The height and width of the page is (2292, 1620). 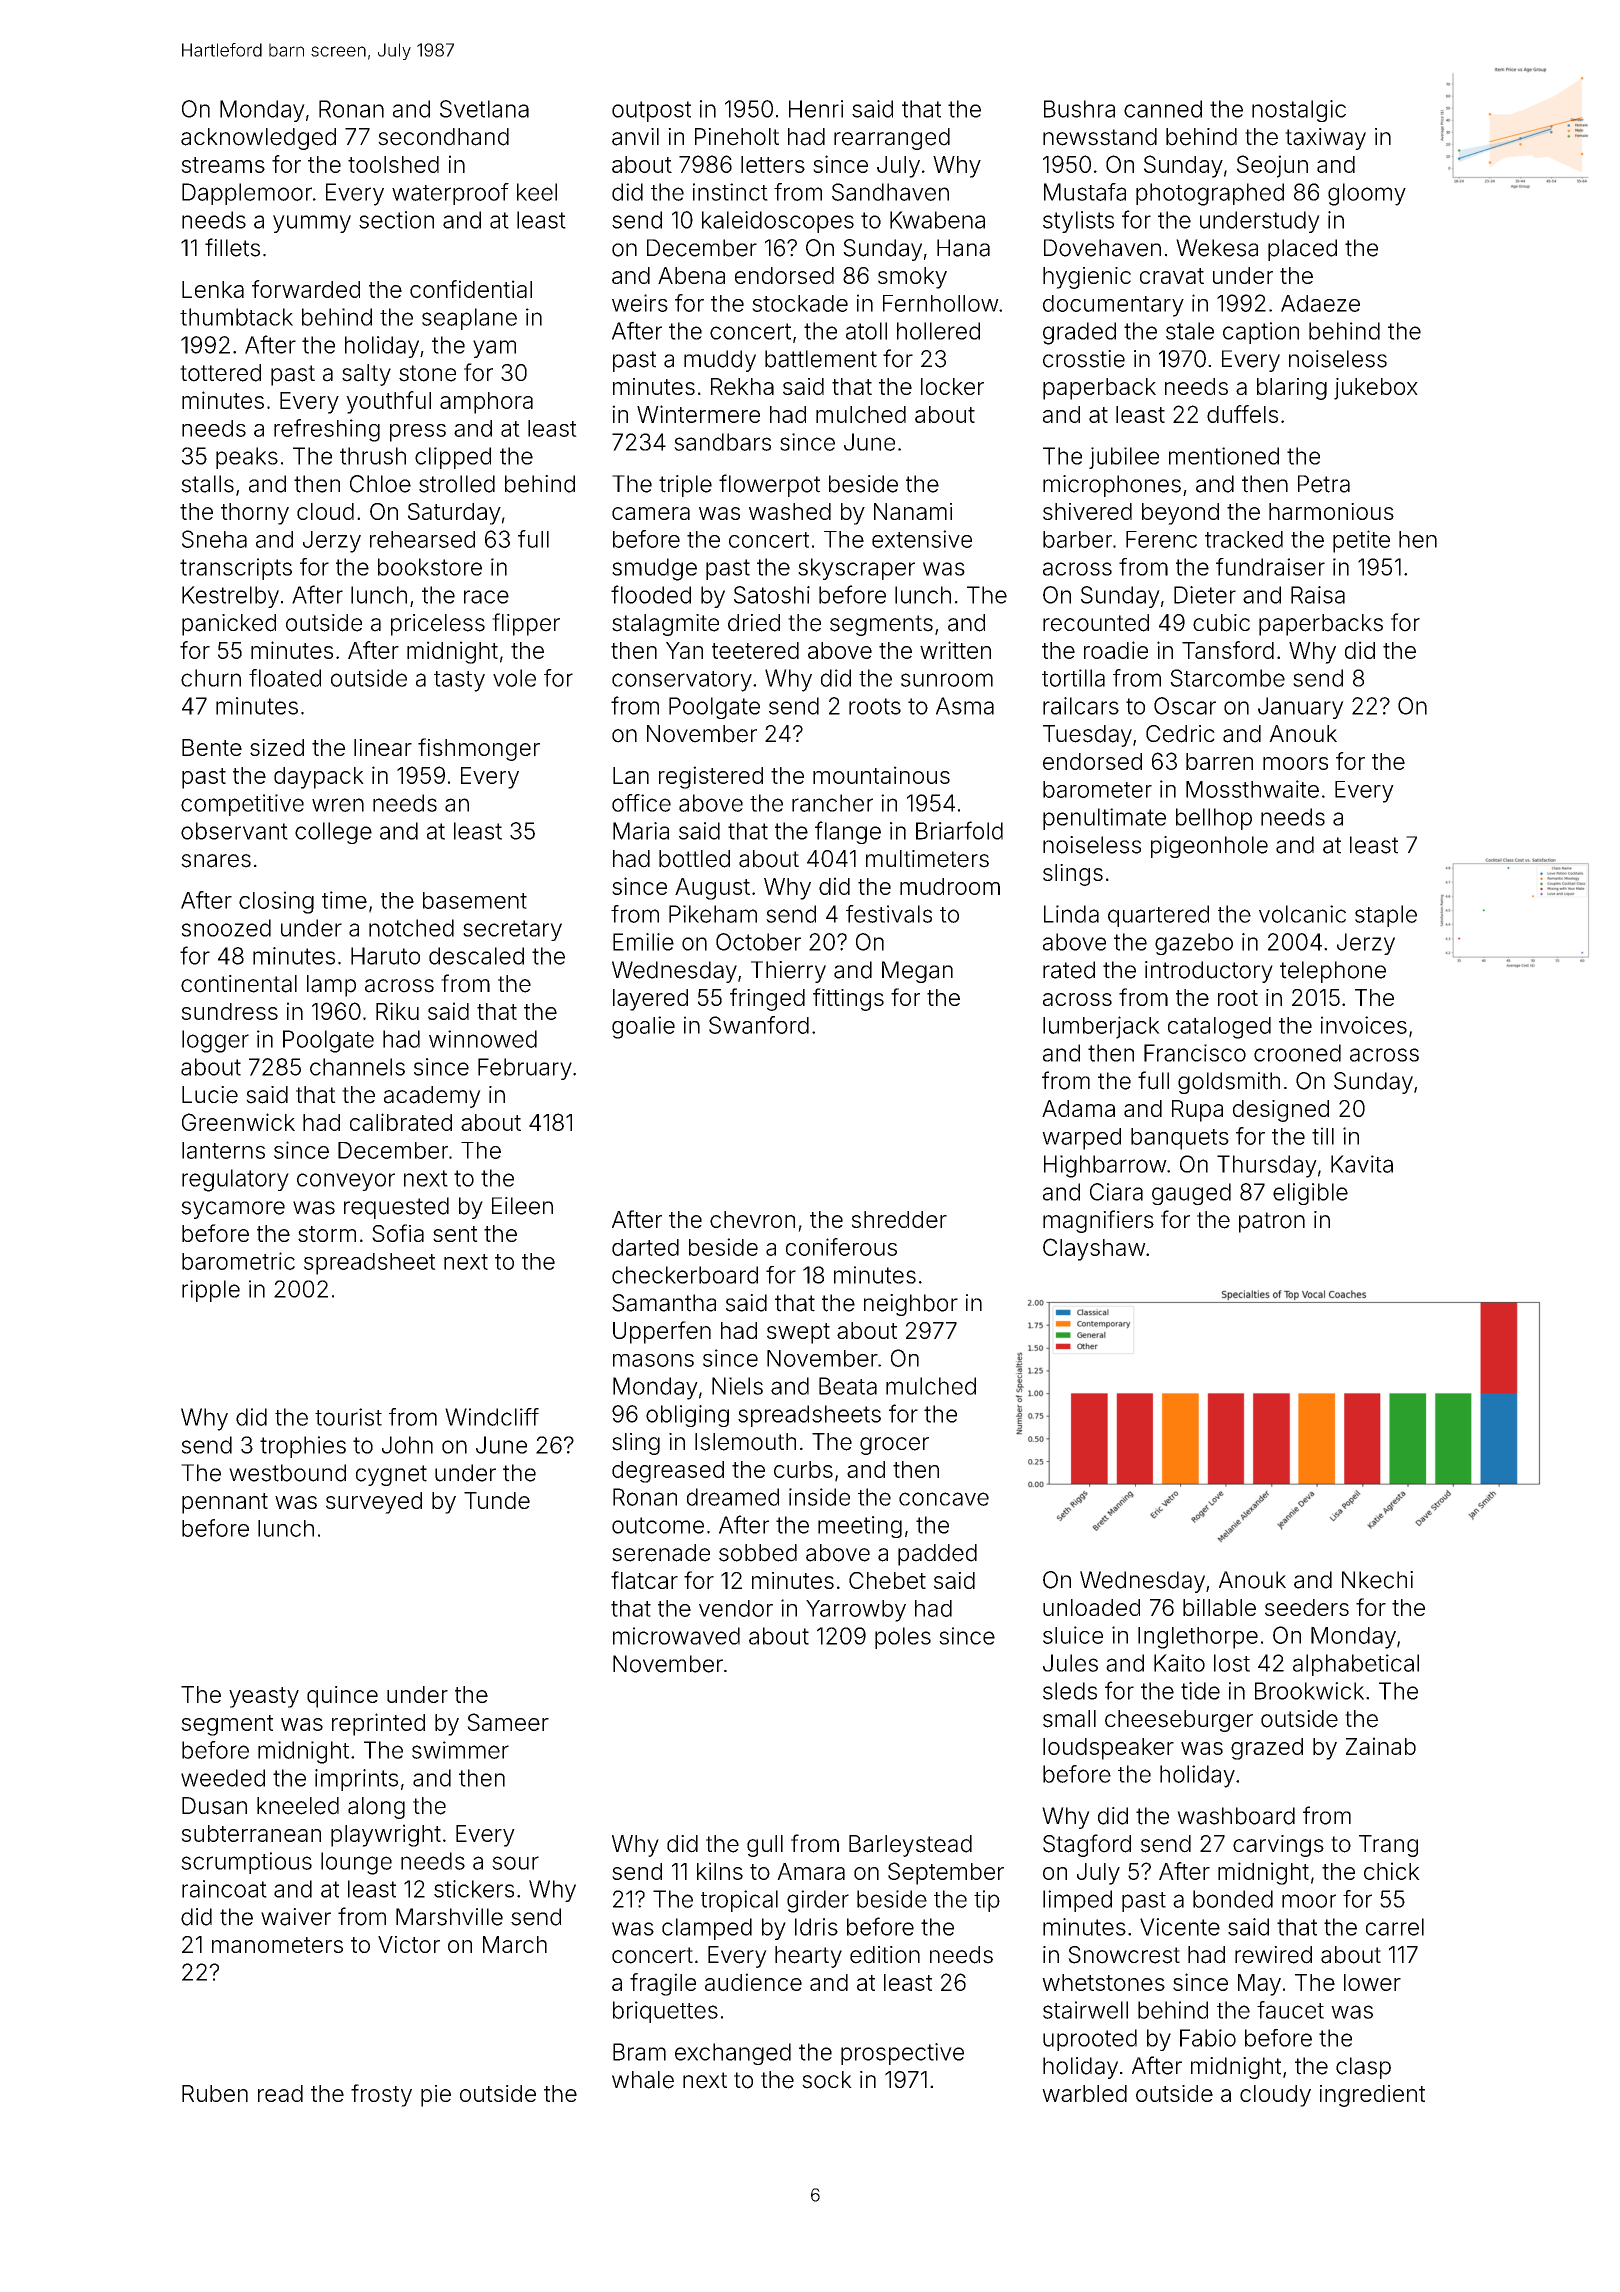 What do you see at coordinates (816, 109) in the page?
I see `Henri` at bounding box center [816, 109].
